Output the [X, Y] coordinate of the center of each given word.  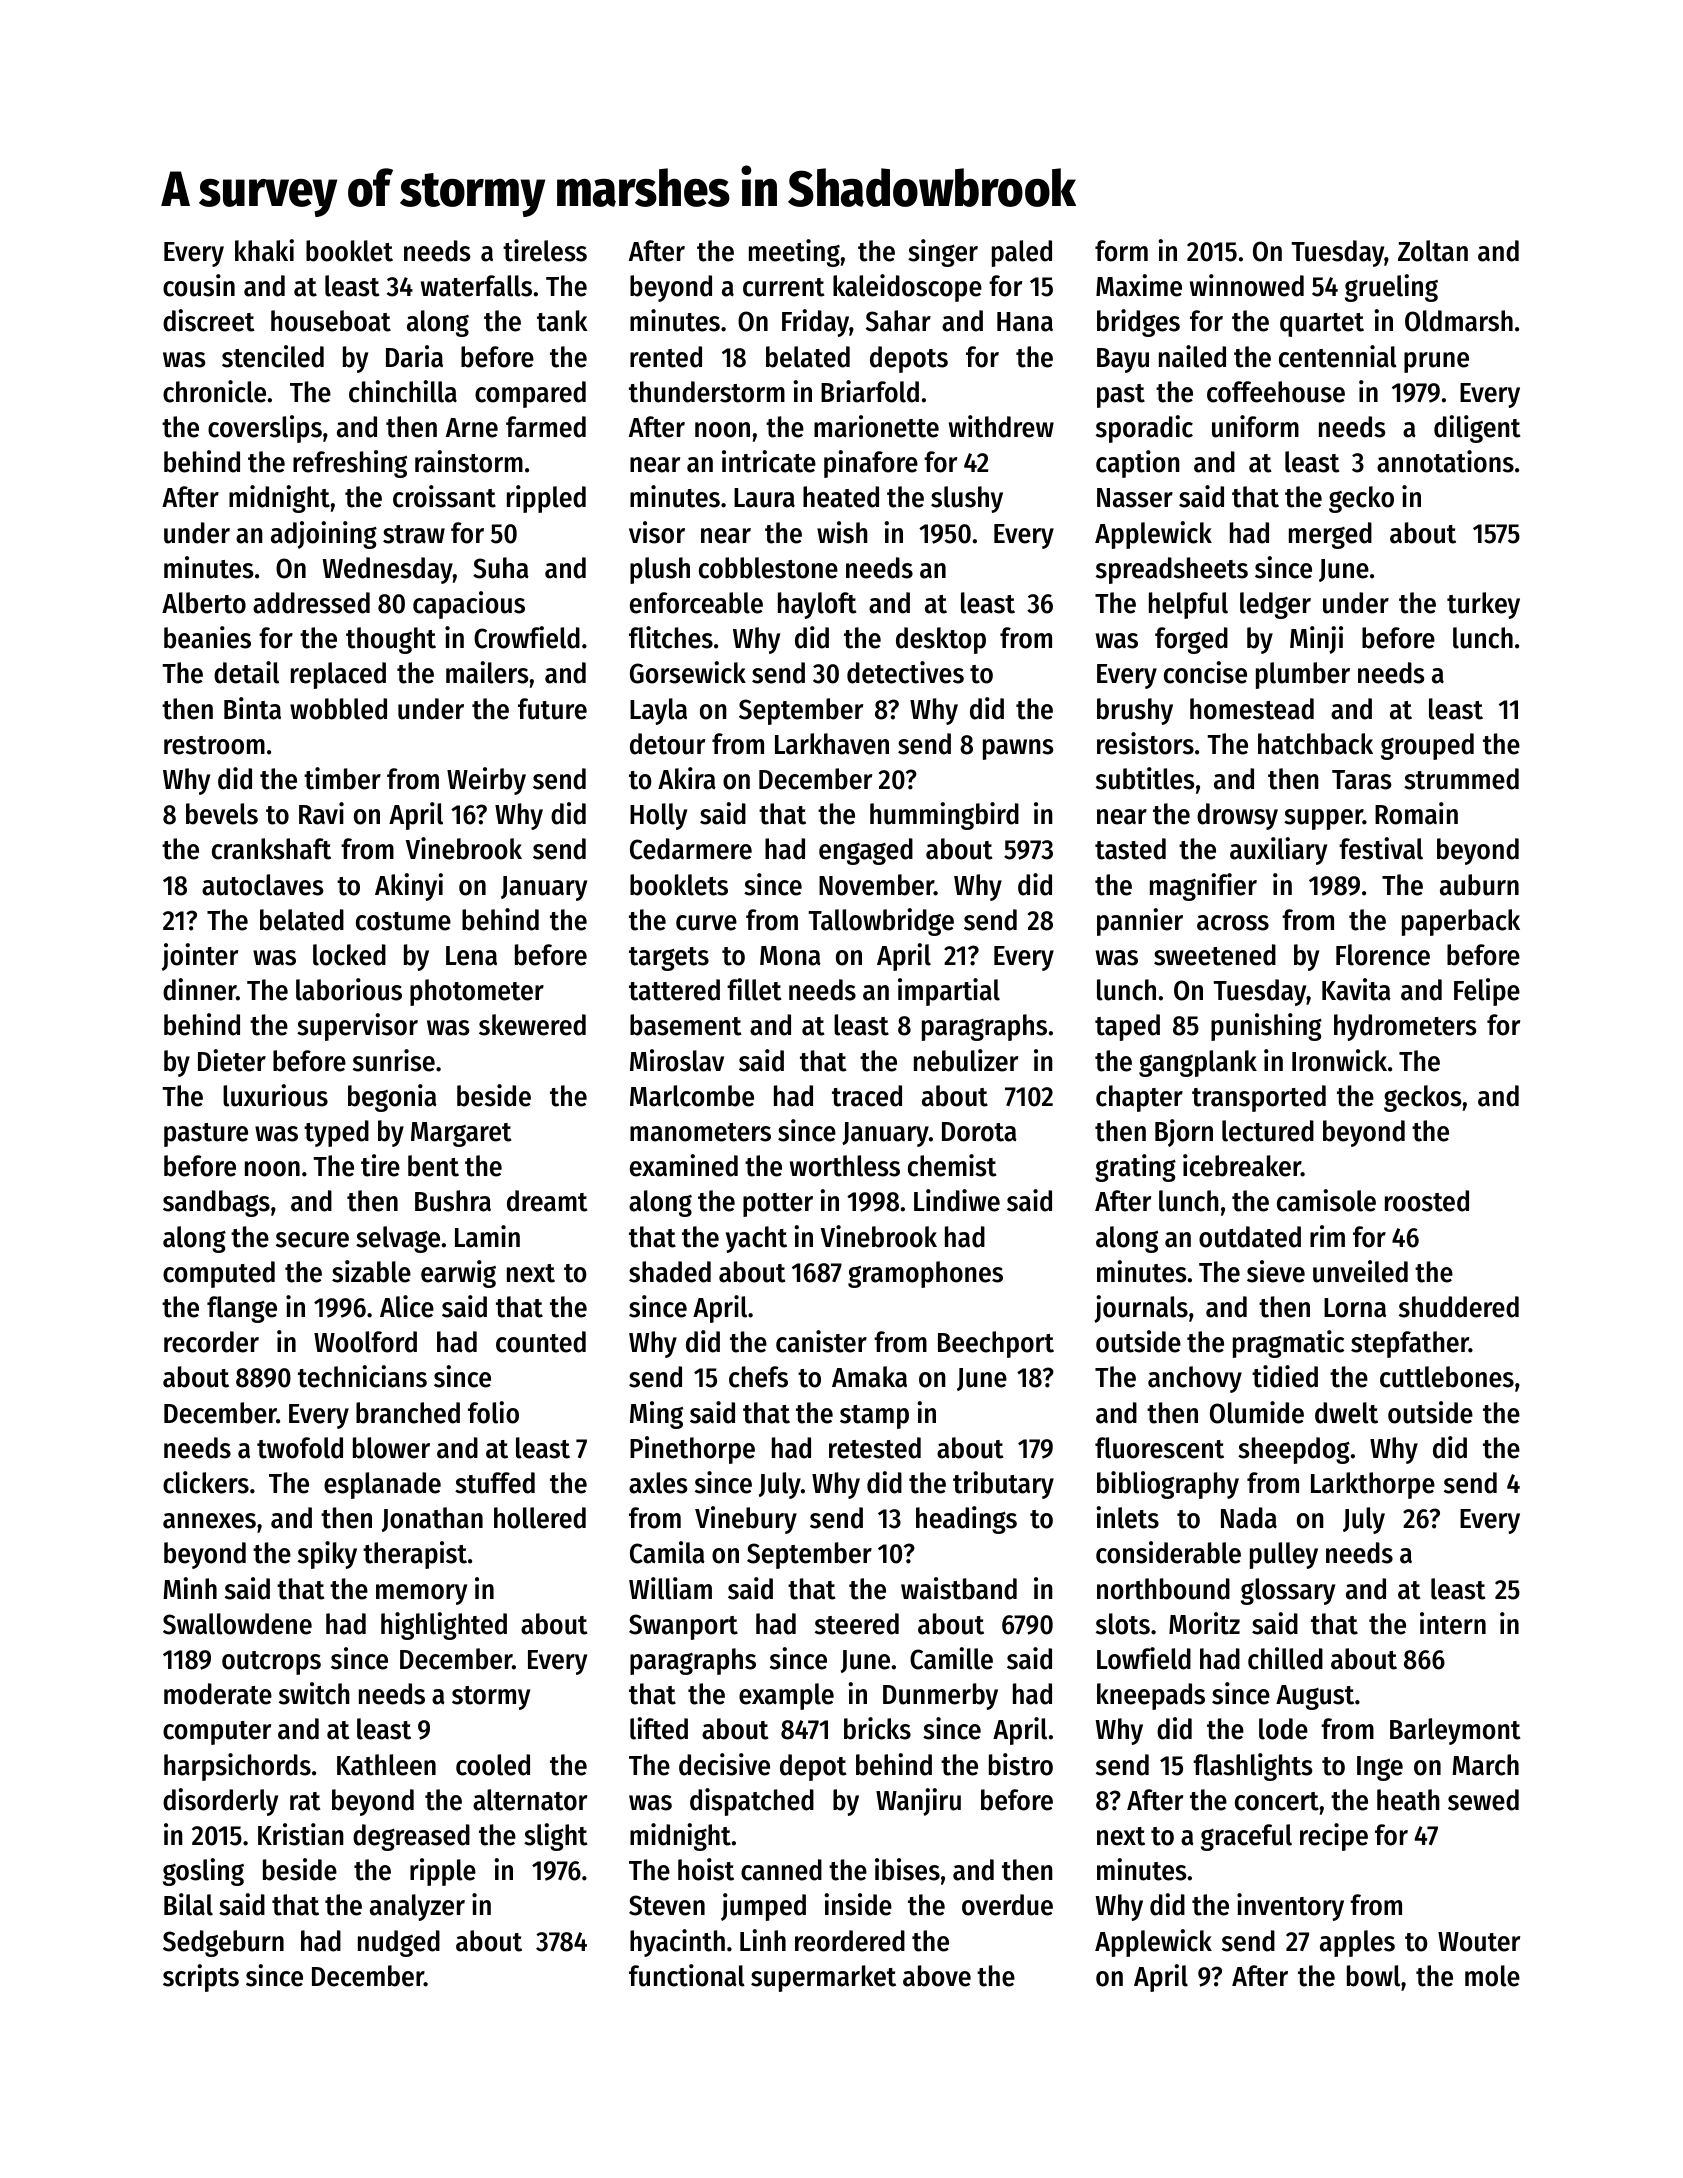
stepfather [1410, 1344]
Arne [472, 428]
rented [666, 357]
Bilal [188, 1904]
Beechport [996, 1344]
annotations [1445, 461]
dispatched [752, 1802]
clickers [206, 1482]
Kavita [1356, 989]
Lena [471, 956]
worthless [845, 1166]
